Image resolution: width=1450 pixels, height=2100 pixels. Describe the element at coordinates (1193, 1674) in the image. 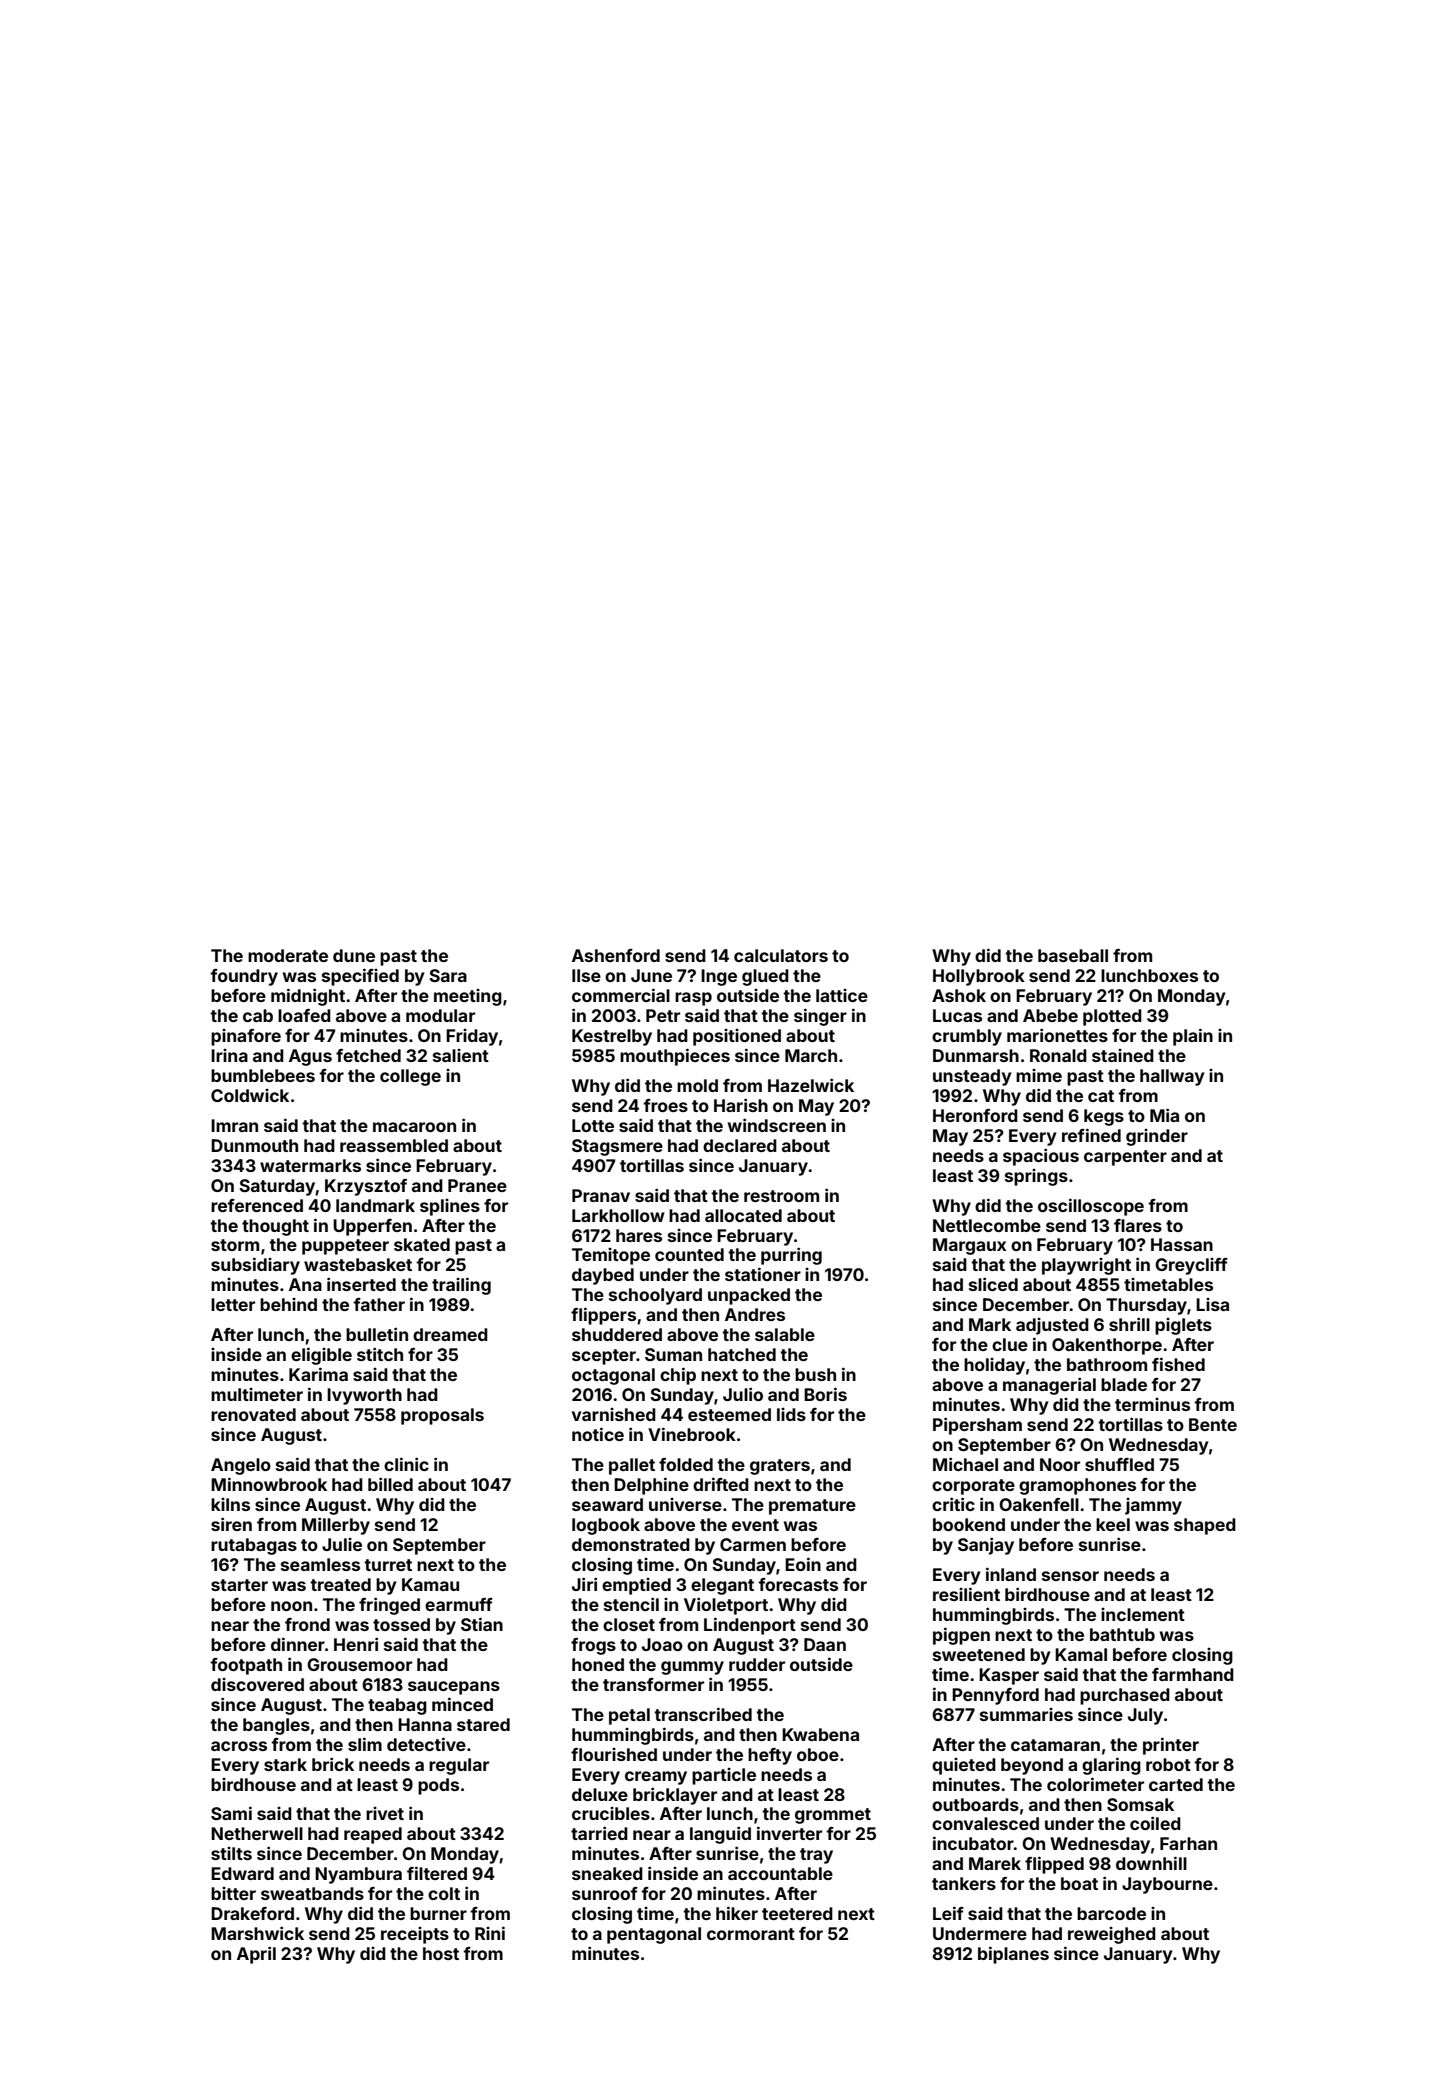

I see `farmhand` at that location.
